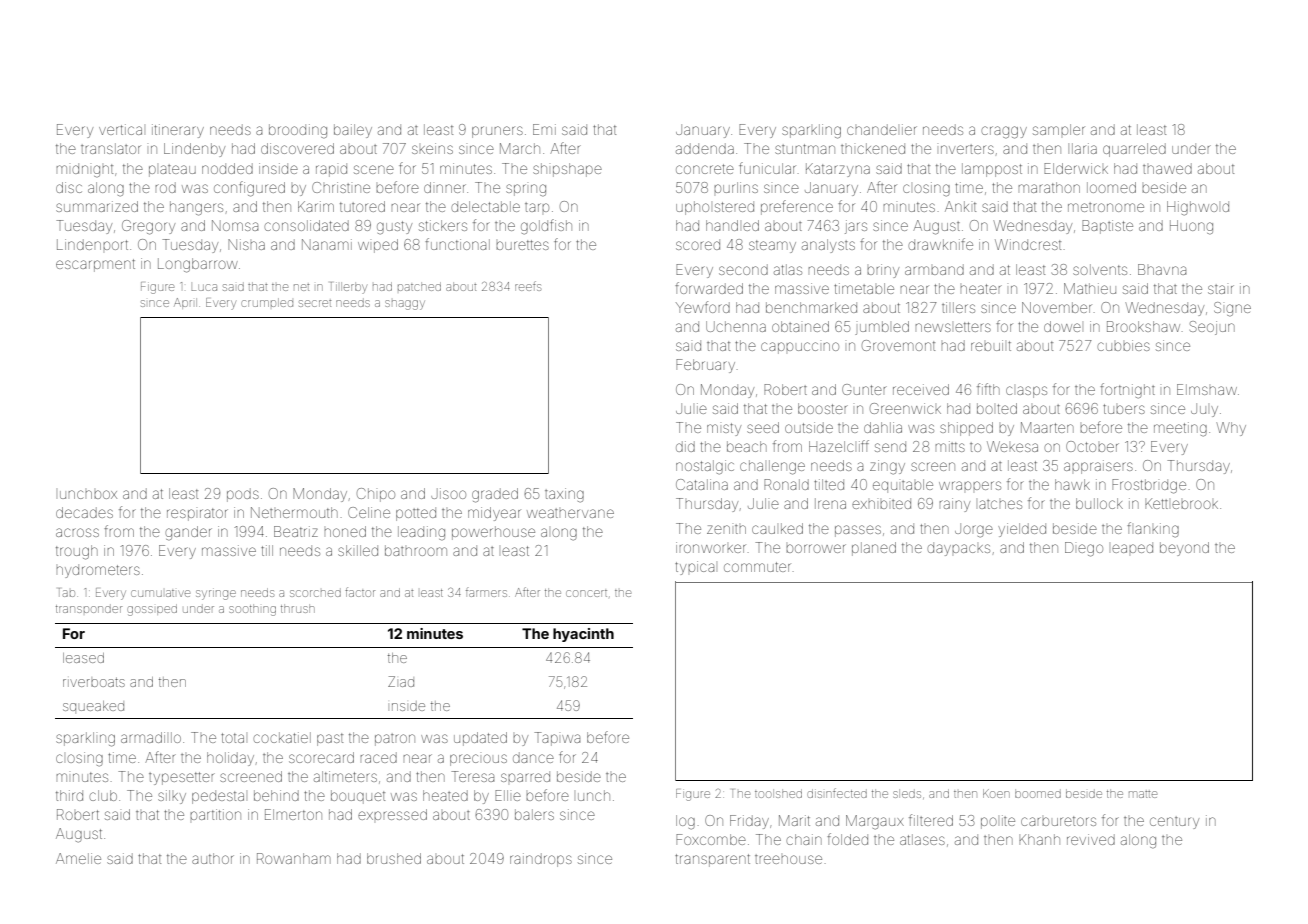  Describe the element at coordinates (992, 170) in the page. I see `lamppost` at that location.
